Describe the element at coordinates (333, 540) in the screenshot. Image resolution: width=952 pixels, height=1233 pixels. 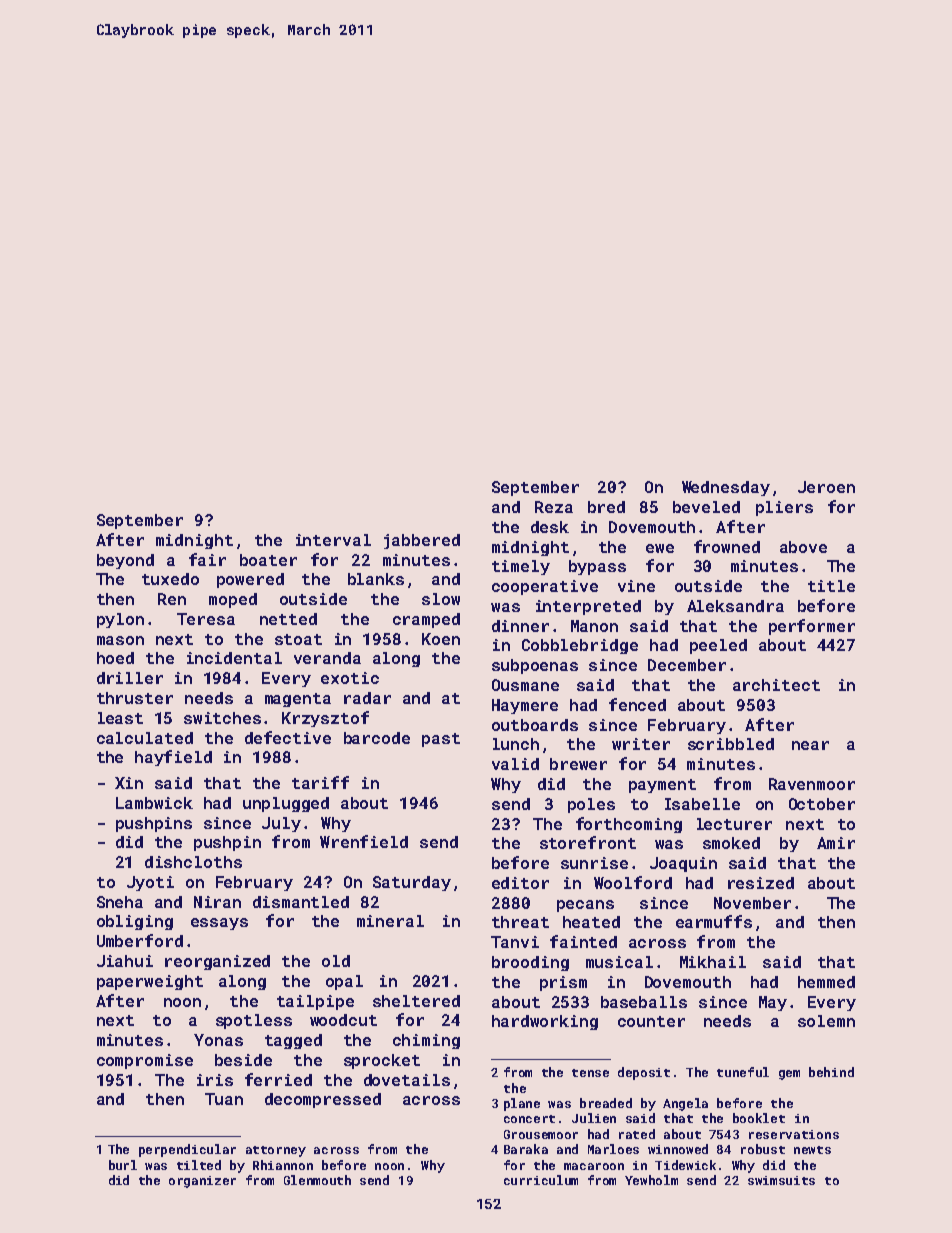
I see `interval` at that location.
